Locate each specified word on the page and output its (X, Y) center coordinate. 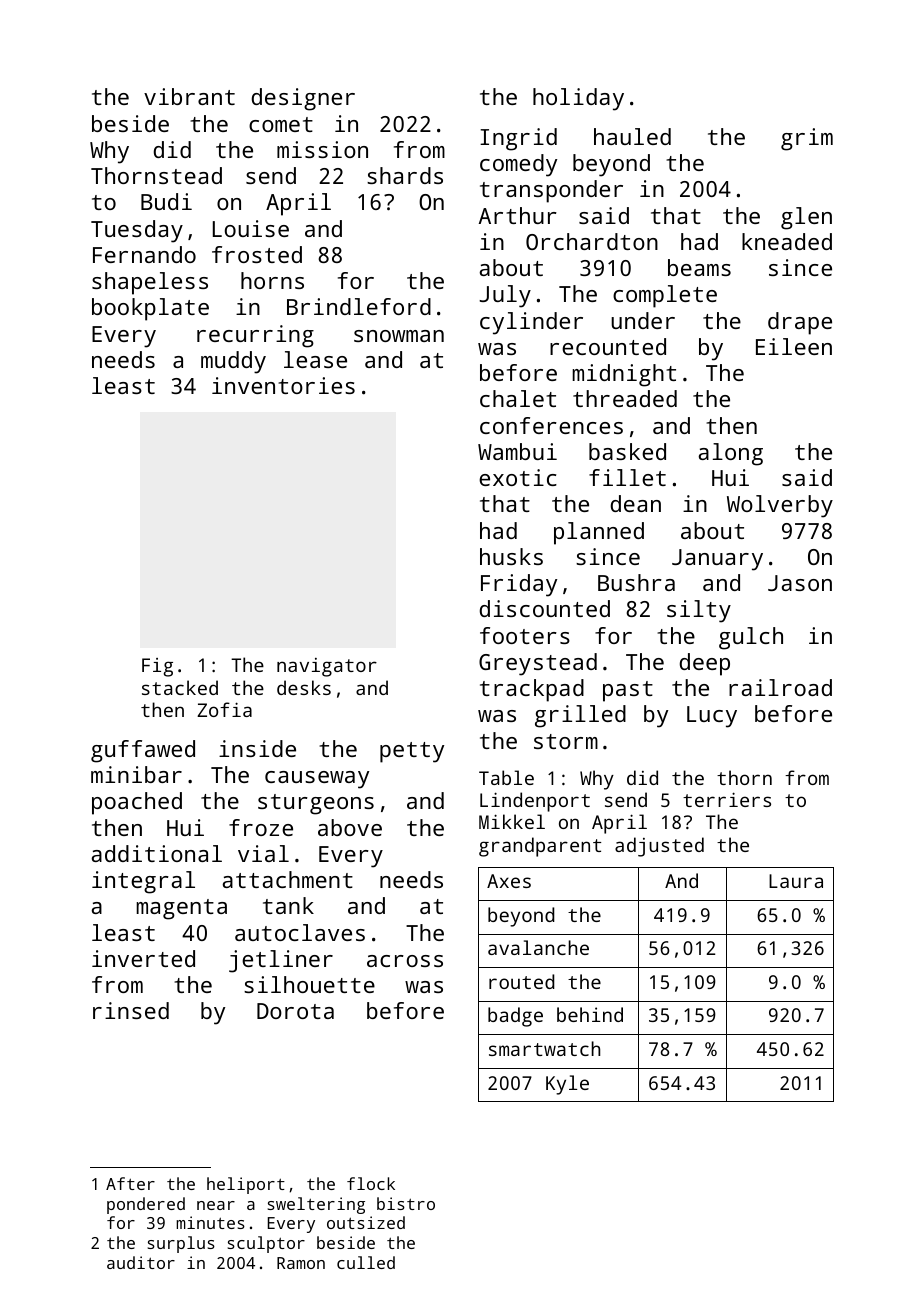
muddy (233, 362)
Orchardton (592, 241)
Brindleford (359, 306)
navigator (327, 667)
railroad (780, 687)
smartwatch (544, 1048)
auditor (141, 1262)
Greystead (538, 664)
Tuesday (137, 231)
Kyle (567, 1085)
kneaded (787, 241)
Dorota (295, 1011)
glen (806, 218)
